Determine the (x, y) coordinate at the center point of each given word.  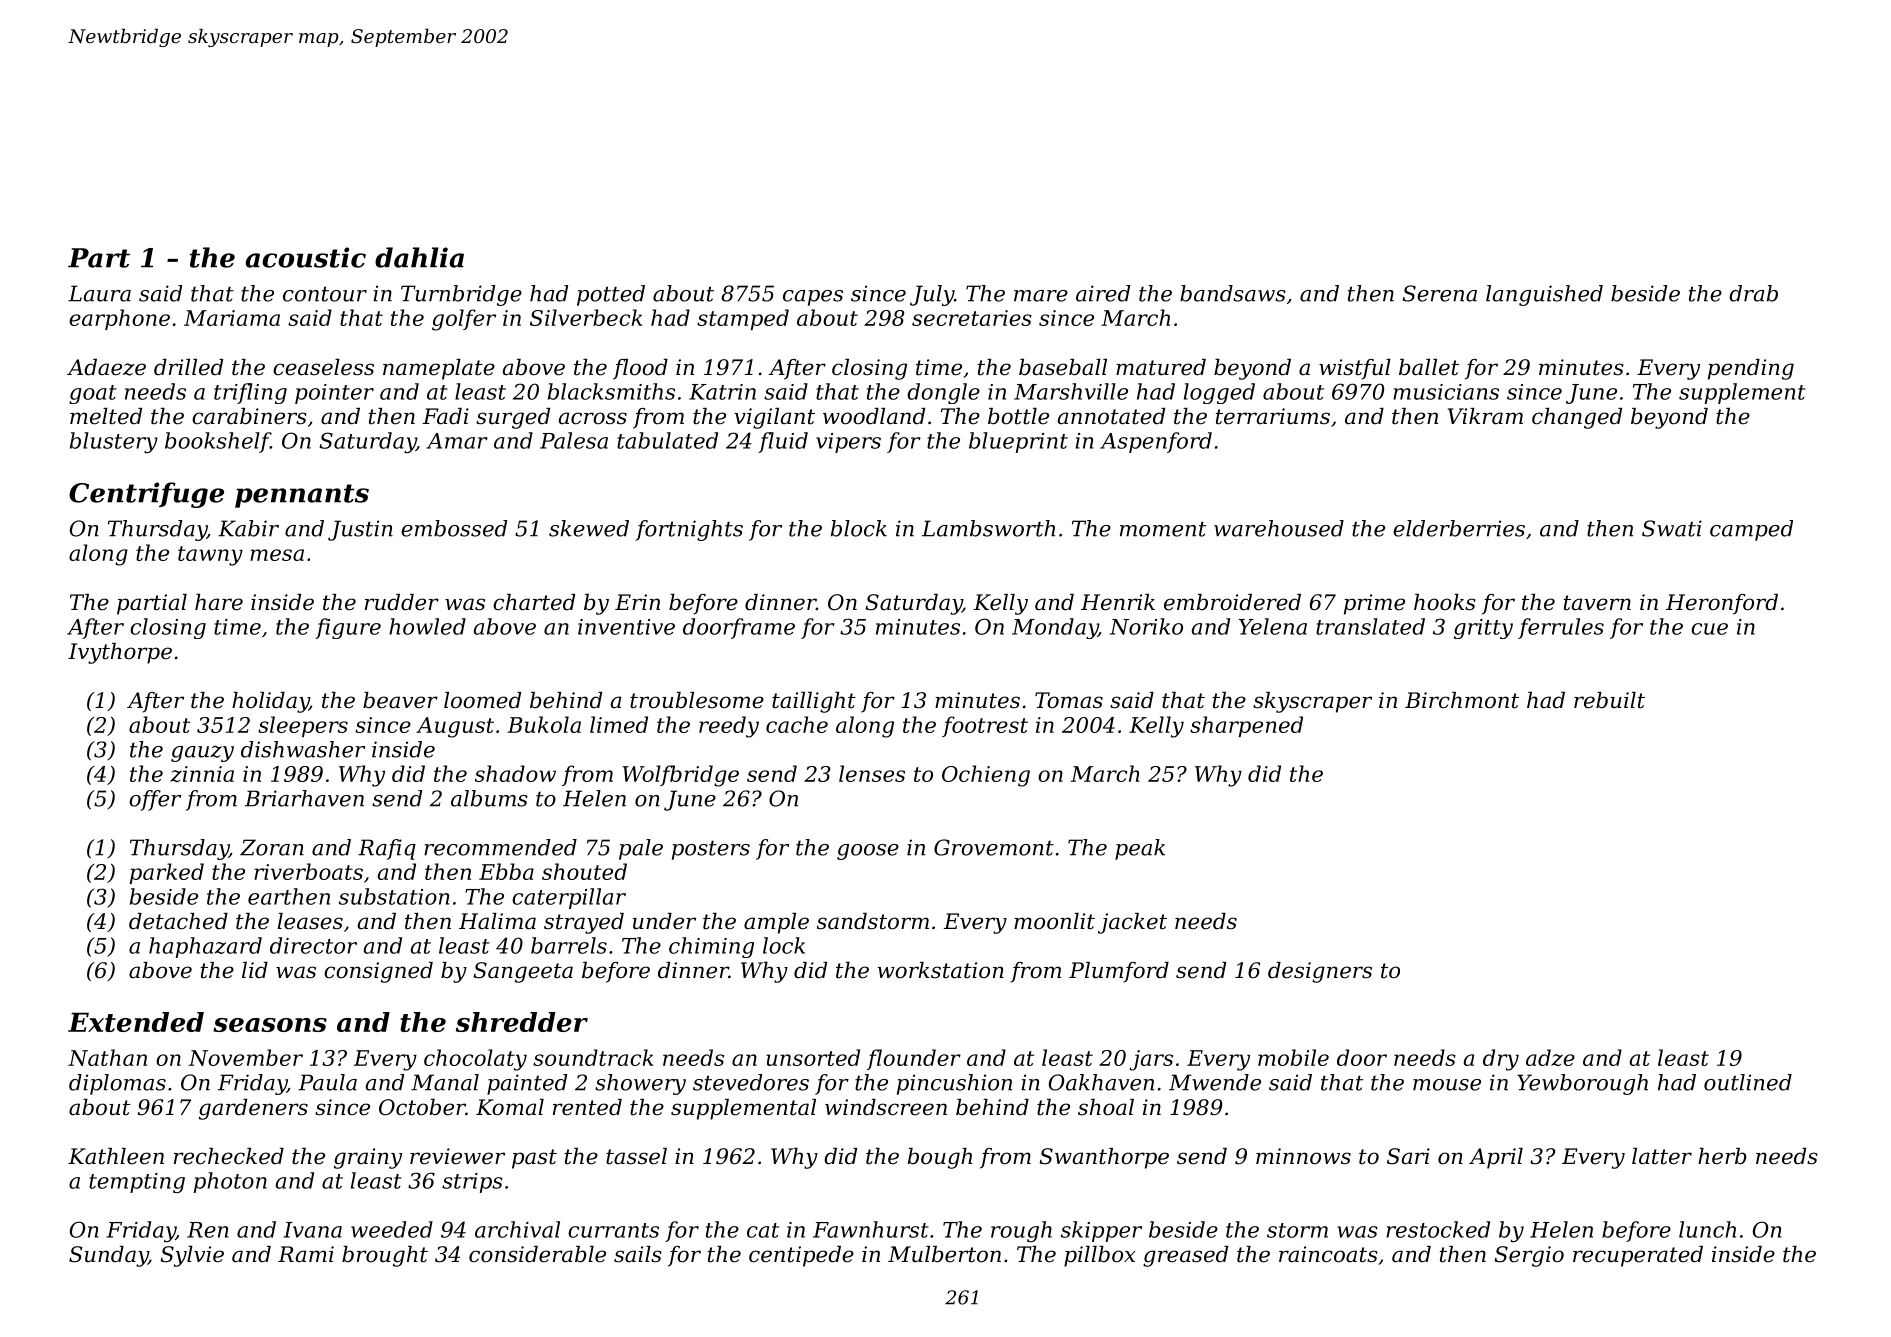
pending (1751, 369)
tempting (137, 1183)
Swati (1672, 528)
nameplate (439, 369)
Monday (1055, 628)
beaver (400, 700)
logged (1219, 393)
